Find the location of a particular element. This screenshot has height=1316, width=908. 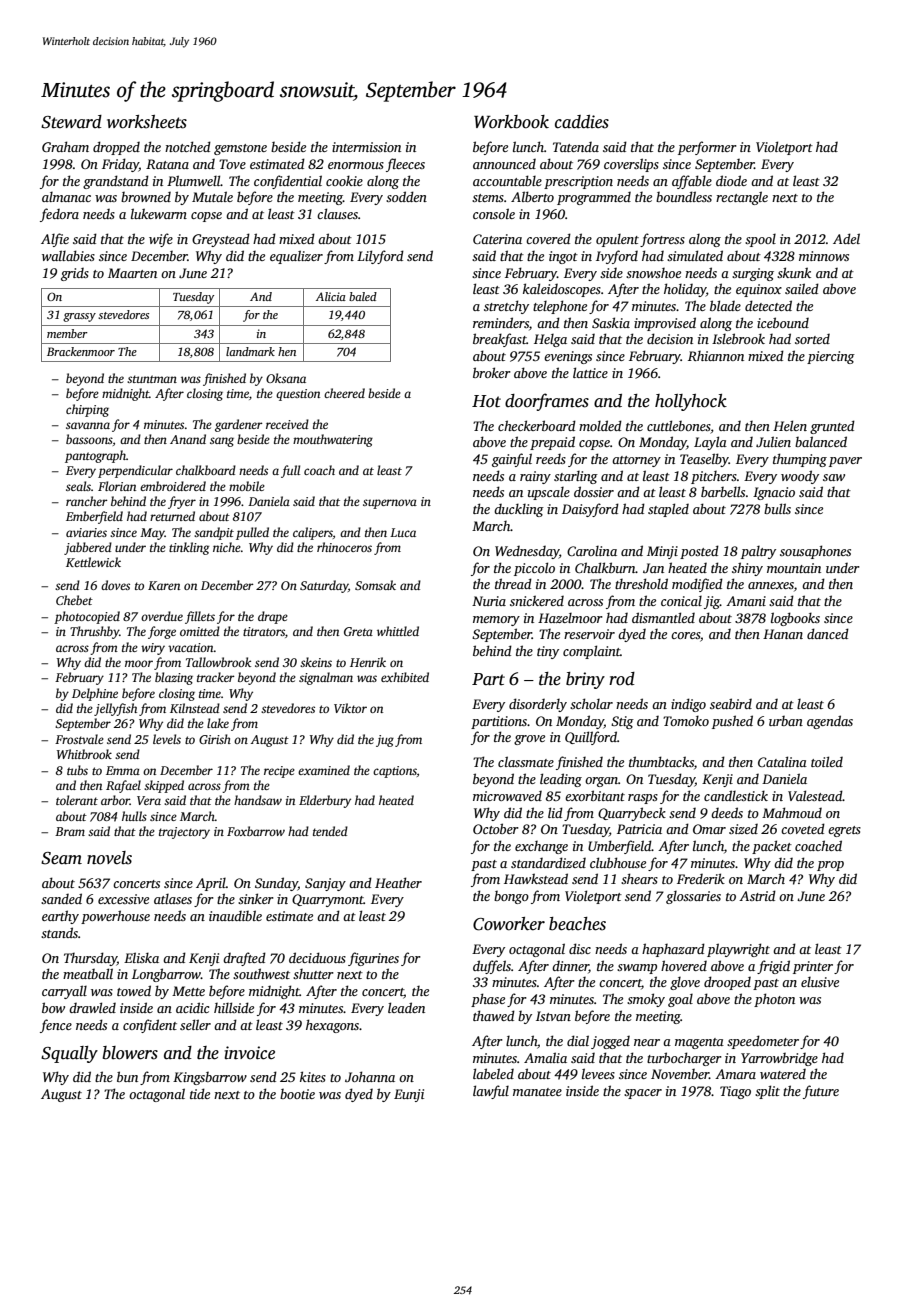

Somsak is located at coordinates (375, 585).
